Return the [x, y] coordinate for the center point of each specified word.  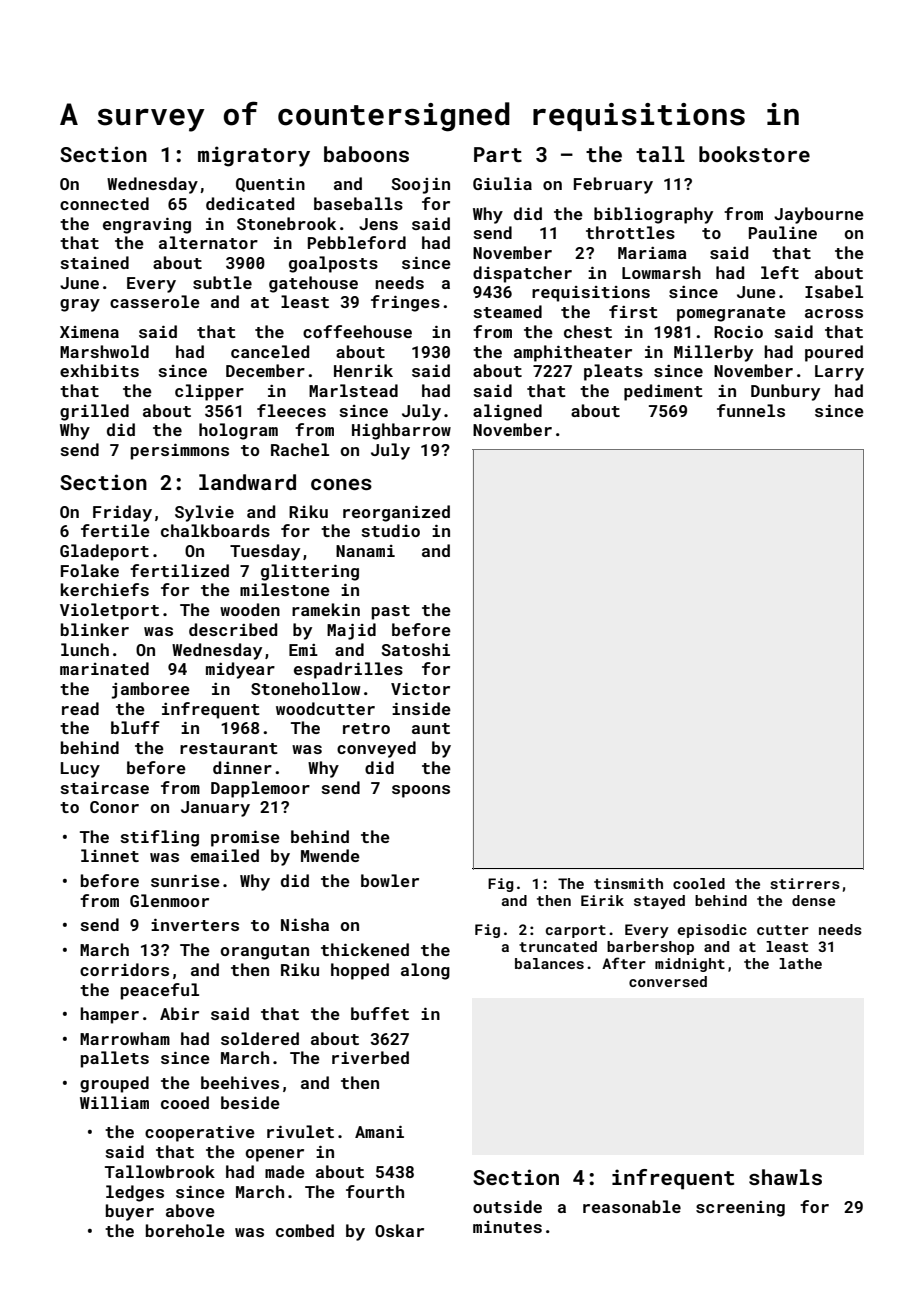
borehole [185, 1230]
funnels [751, 410]
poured [834, 353]
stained [94, 262]
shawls [785, 1177]
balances [549, 963]
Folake [90, 570]
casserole [155, 301]
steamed [507, 311]
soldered [260, 1038]
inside [421, 708]
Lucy [80, 770]
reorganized [396, 513]
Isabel [834, 291]
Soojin [421, 186]
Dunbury [785, 392]
